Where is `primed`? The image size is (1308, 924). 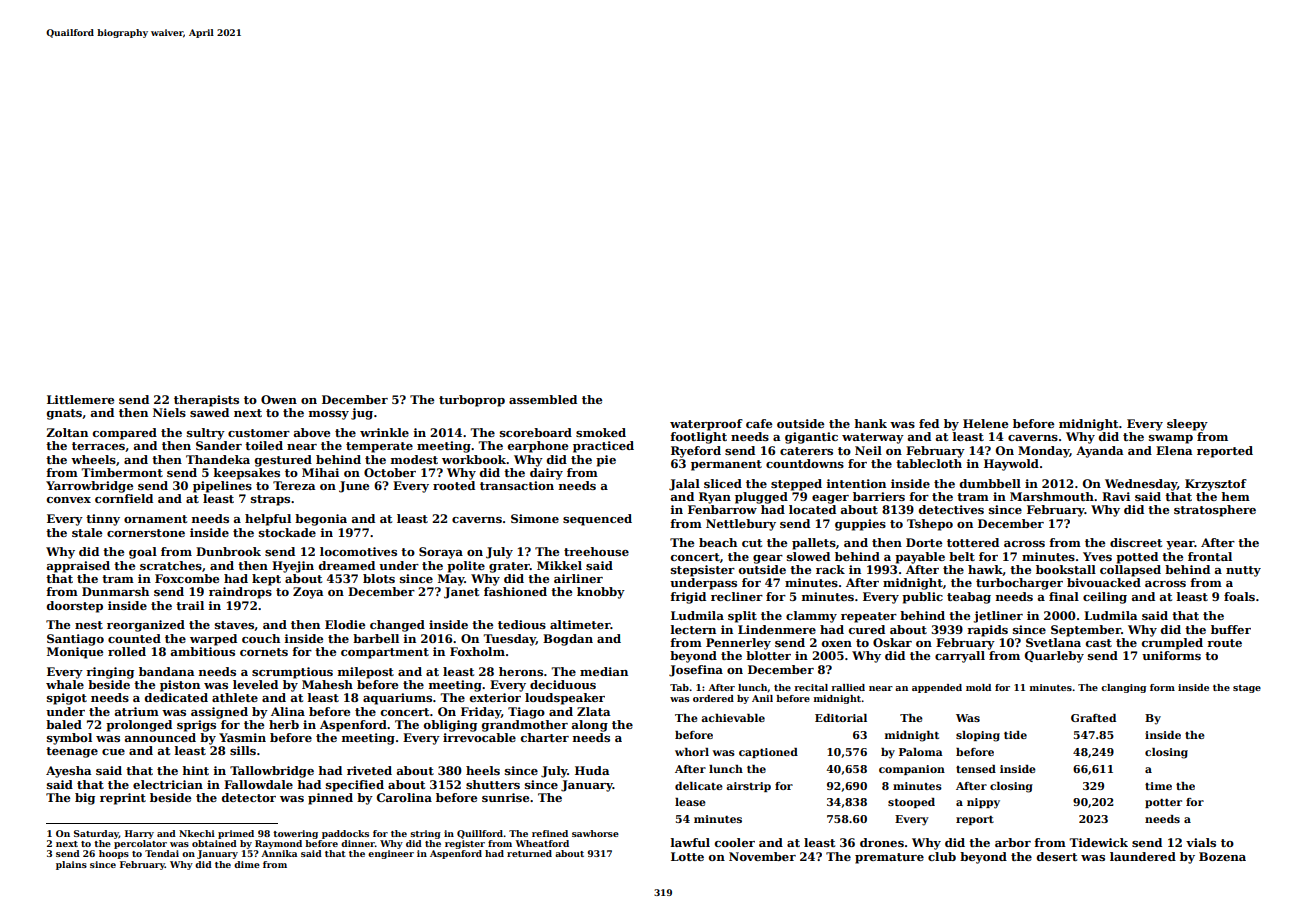 primed is located at coordinates (236, 834).
